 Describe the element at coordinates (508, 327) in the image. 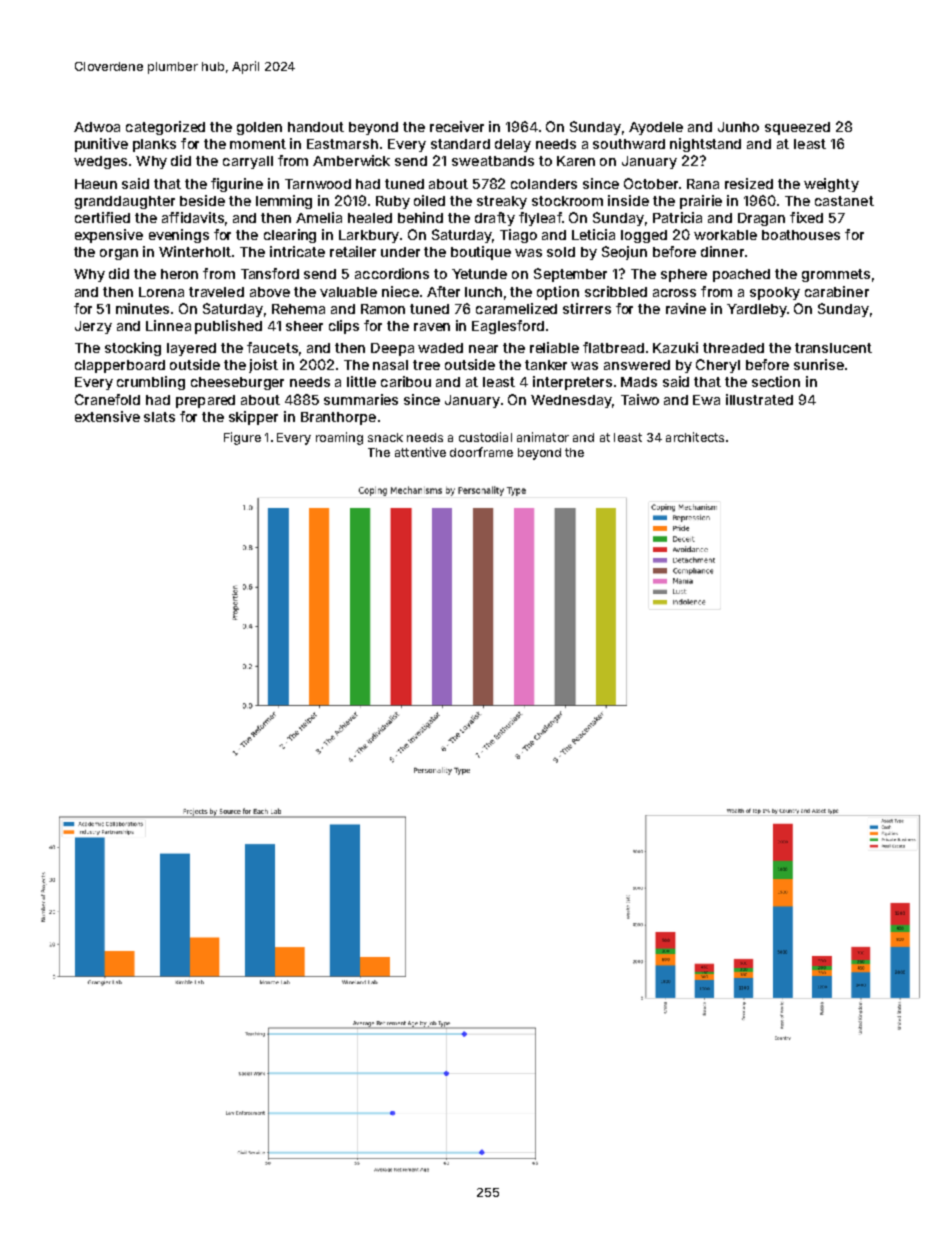

I see `Eaglesford` at that location.
